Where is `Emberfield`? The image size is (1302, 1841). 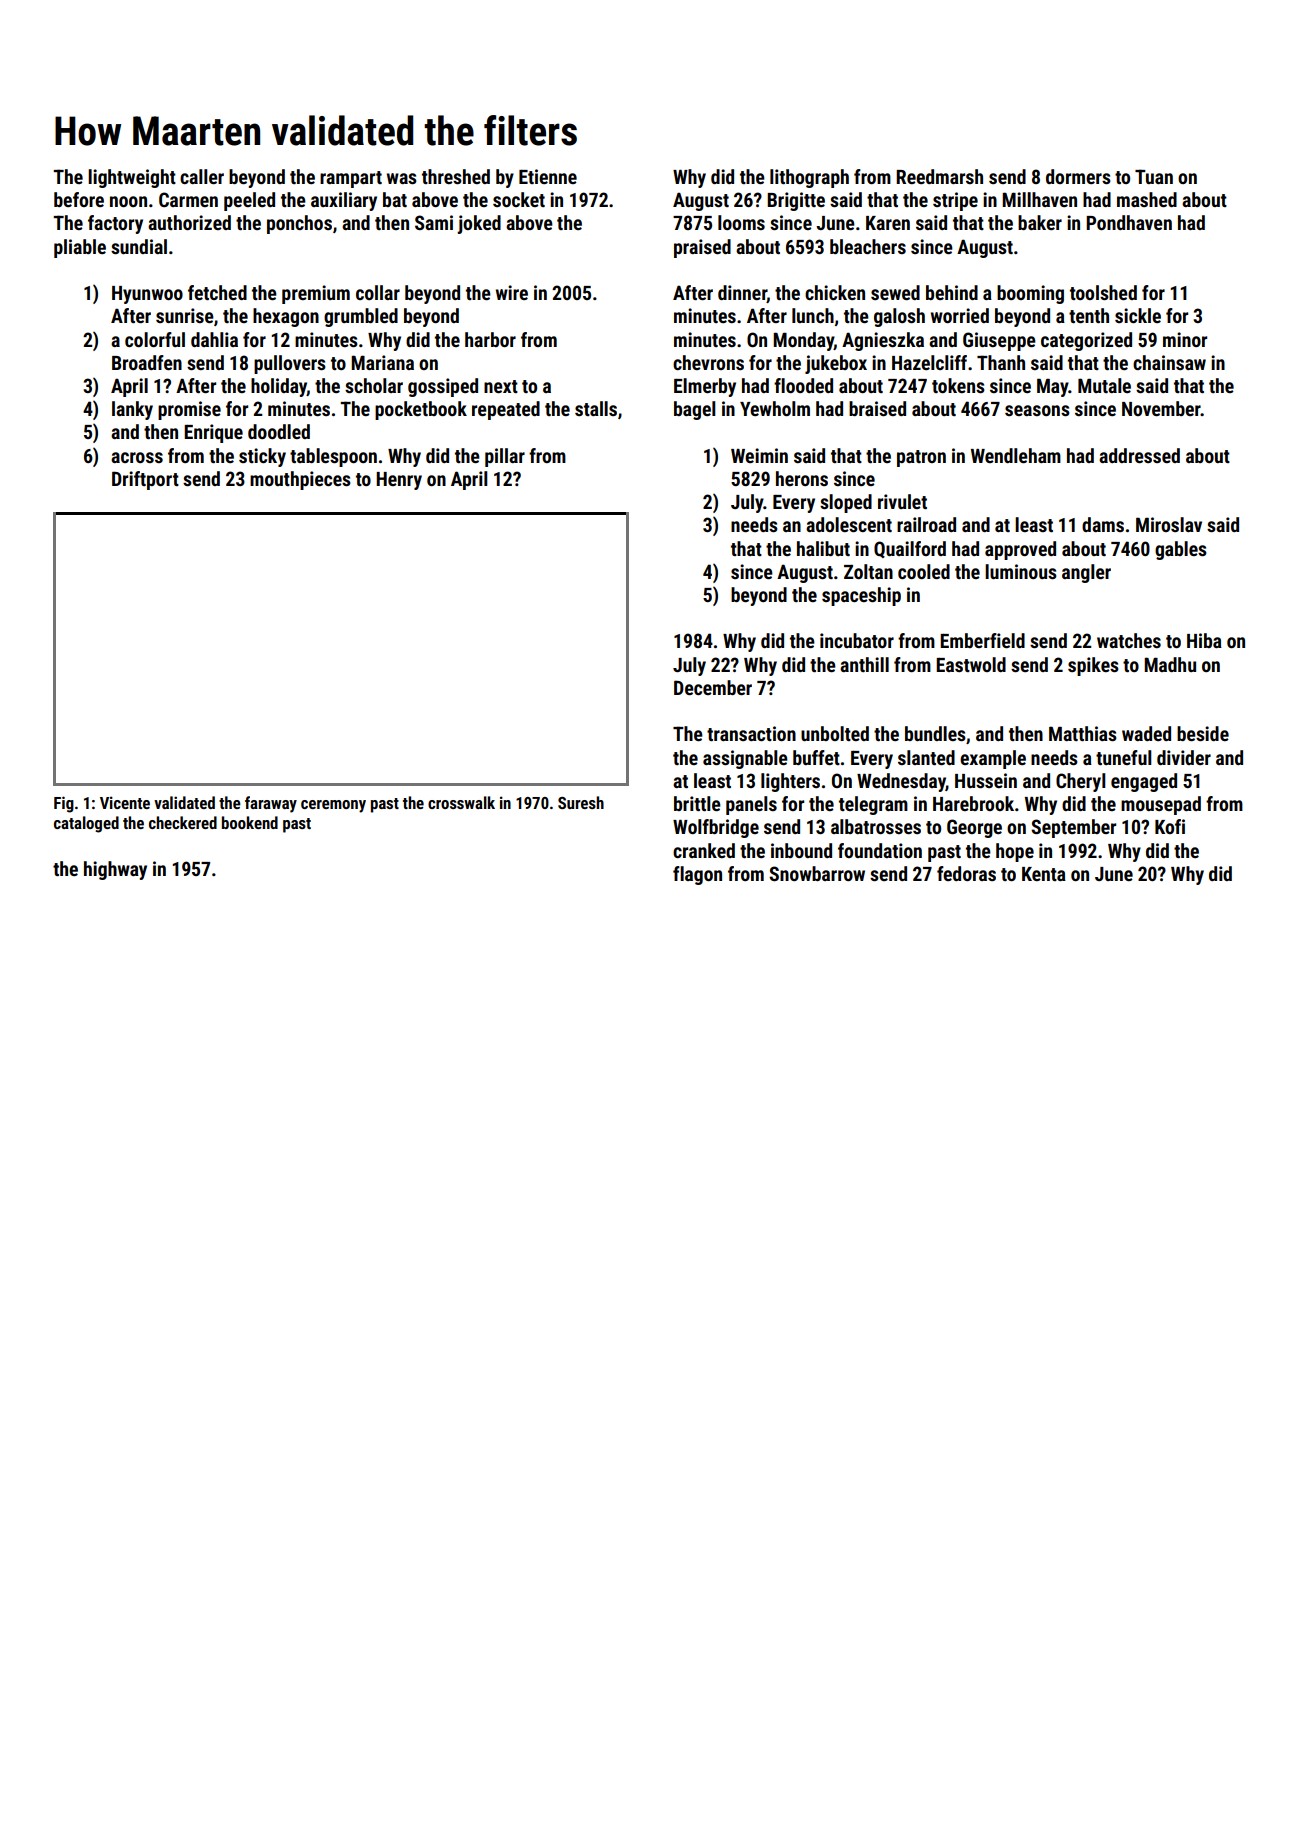 Emberfield is located at coordinates (982, 640).
